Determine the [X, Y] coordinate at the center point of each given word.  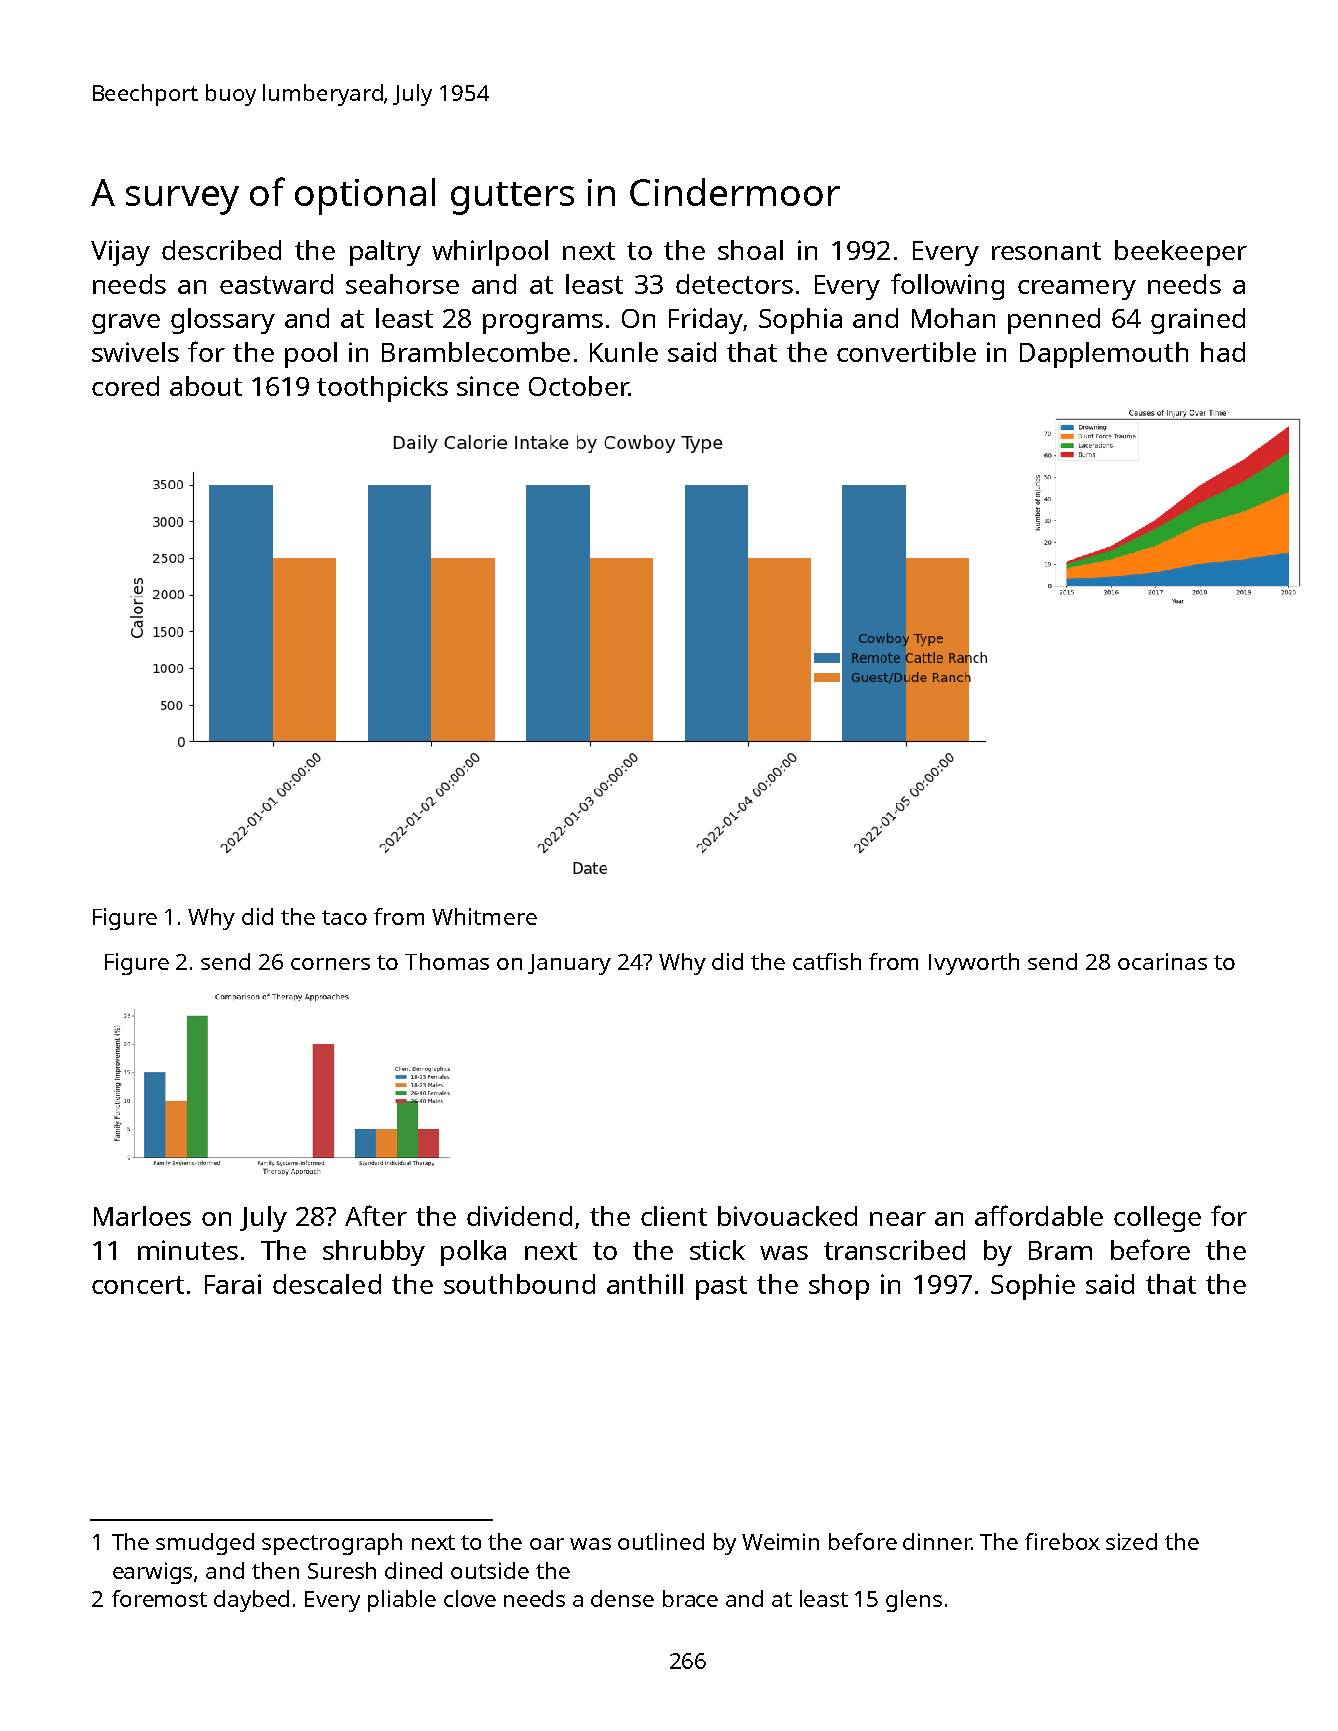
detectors [734, 284]
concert [138, 1285]
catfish [827, 961]
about [206, 386]
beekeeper [1181, 253]
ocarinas [1162, 961]
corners [330, 964]
